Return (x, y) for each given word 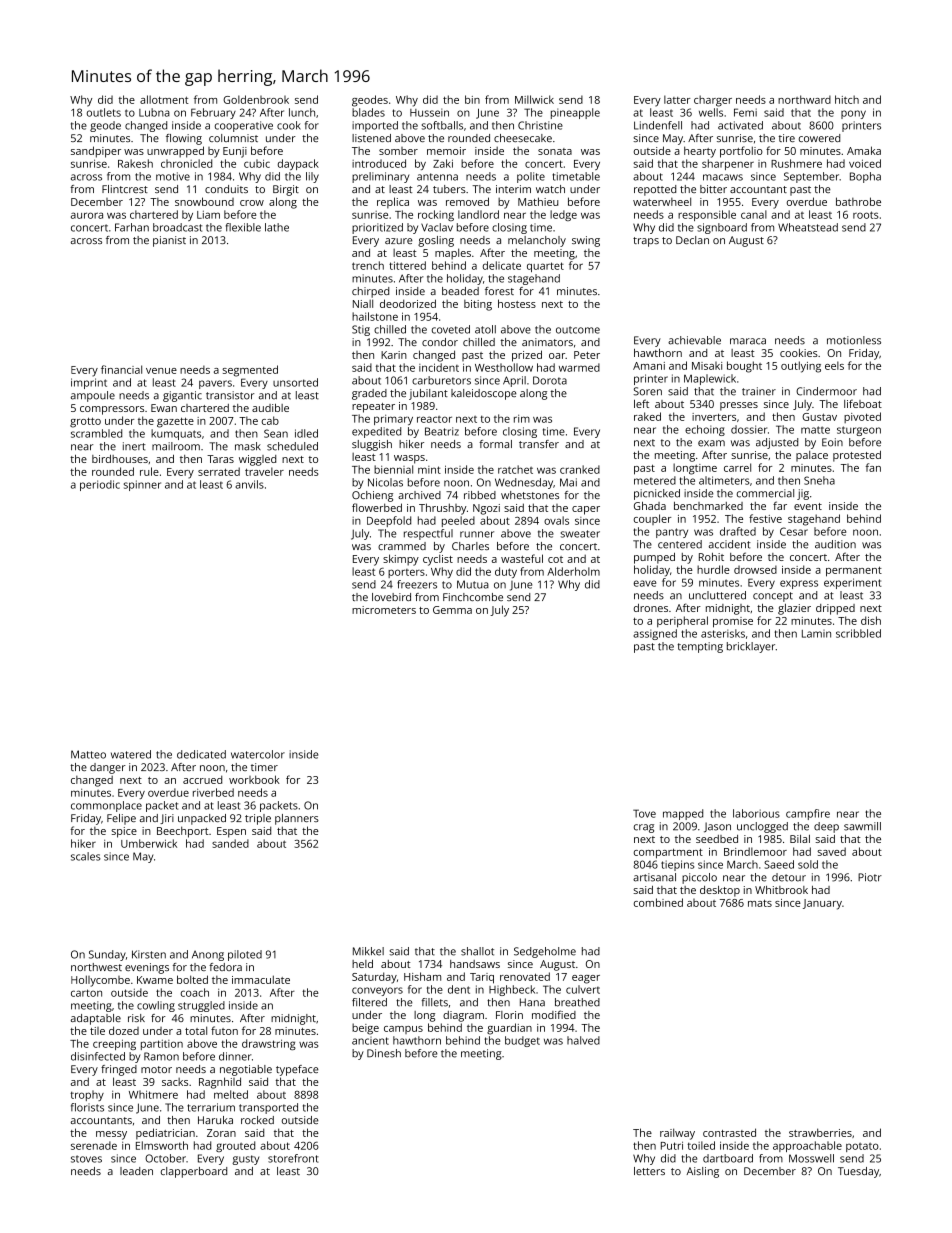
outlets (104, 112)
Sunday (107, 955)
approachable (807, 1146)
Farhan (132, 227)
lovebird (391, 597)
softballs (442, 125)
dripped (835, 609)
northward (804, 99)
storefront (293, 1158)
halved (583, 1040)
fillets (435, 1002)
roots (865, 215)
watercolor (258, 754)
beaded (460, 291)
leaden (136, 1171)
